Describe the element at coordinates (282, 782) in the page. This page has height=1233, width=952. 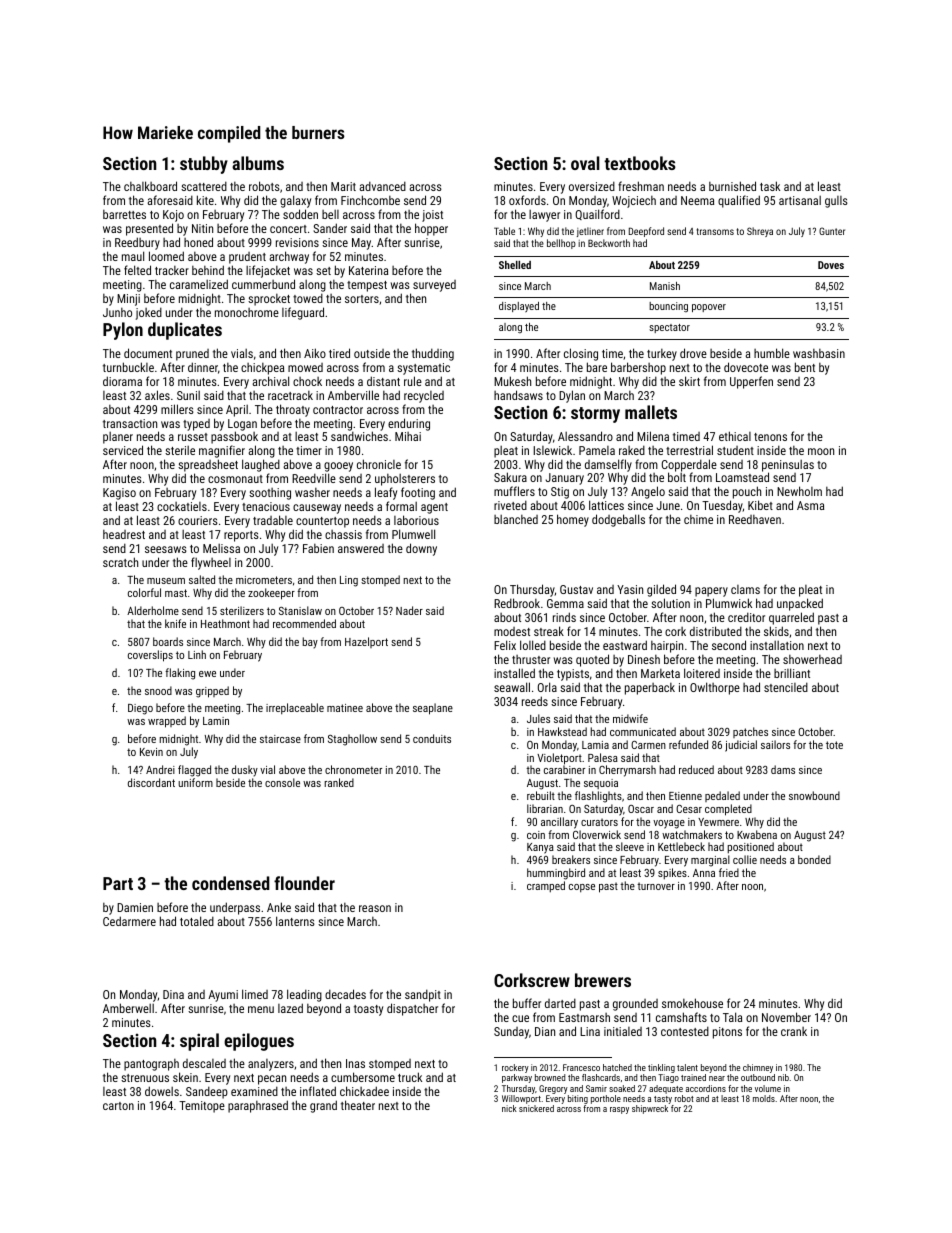
I see `console` at that location.
